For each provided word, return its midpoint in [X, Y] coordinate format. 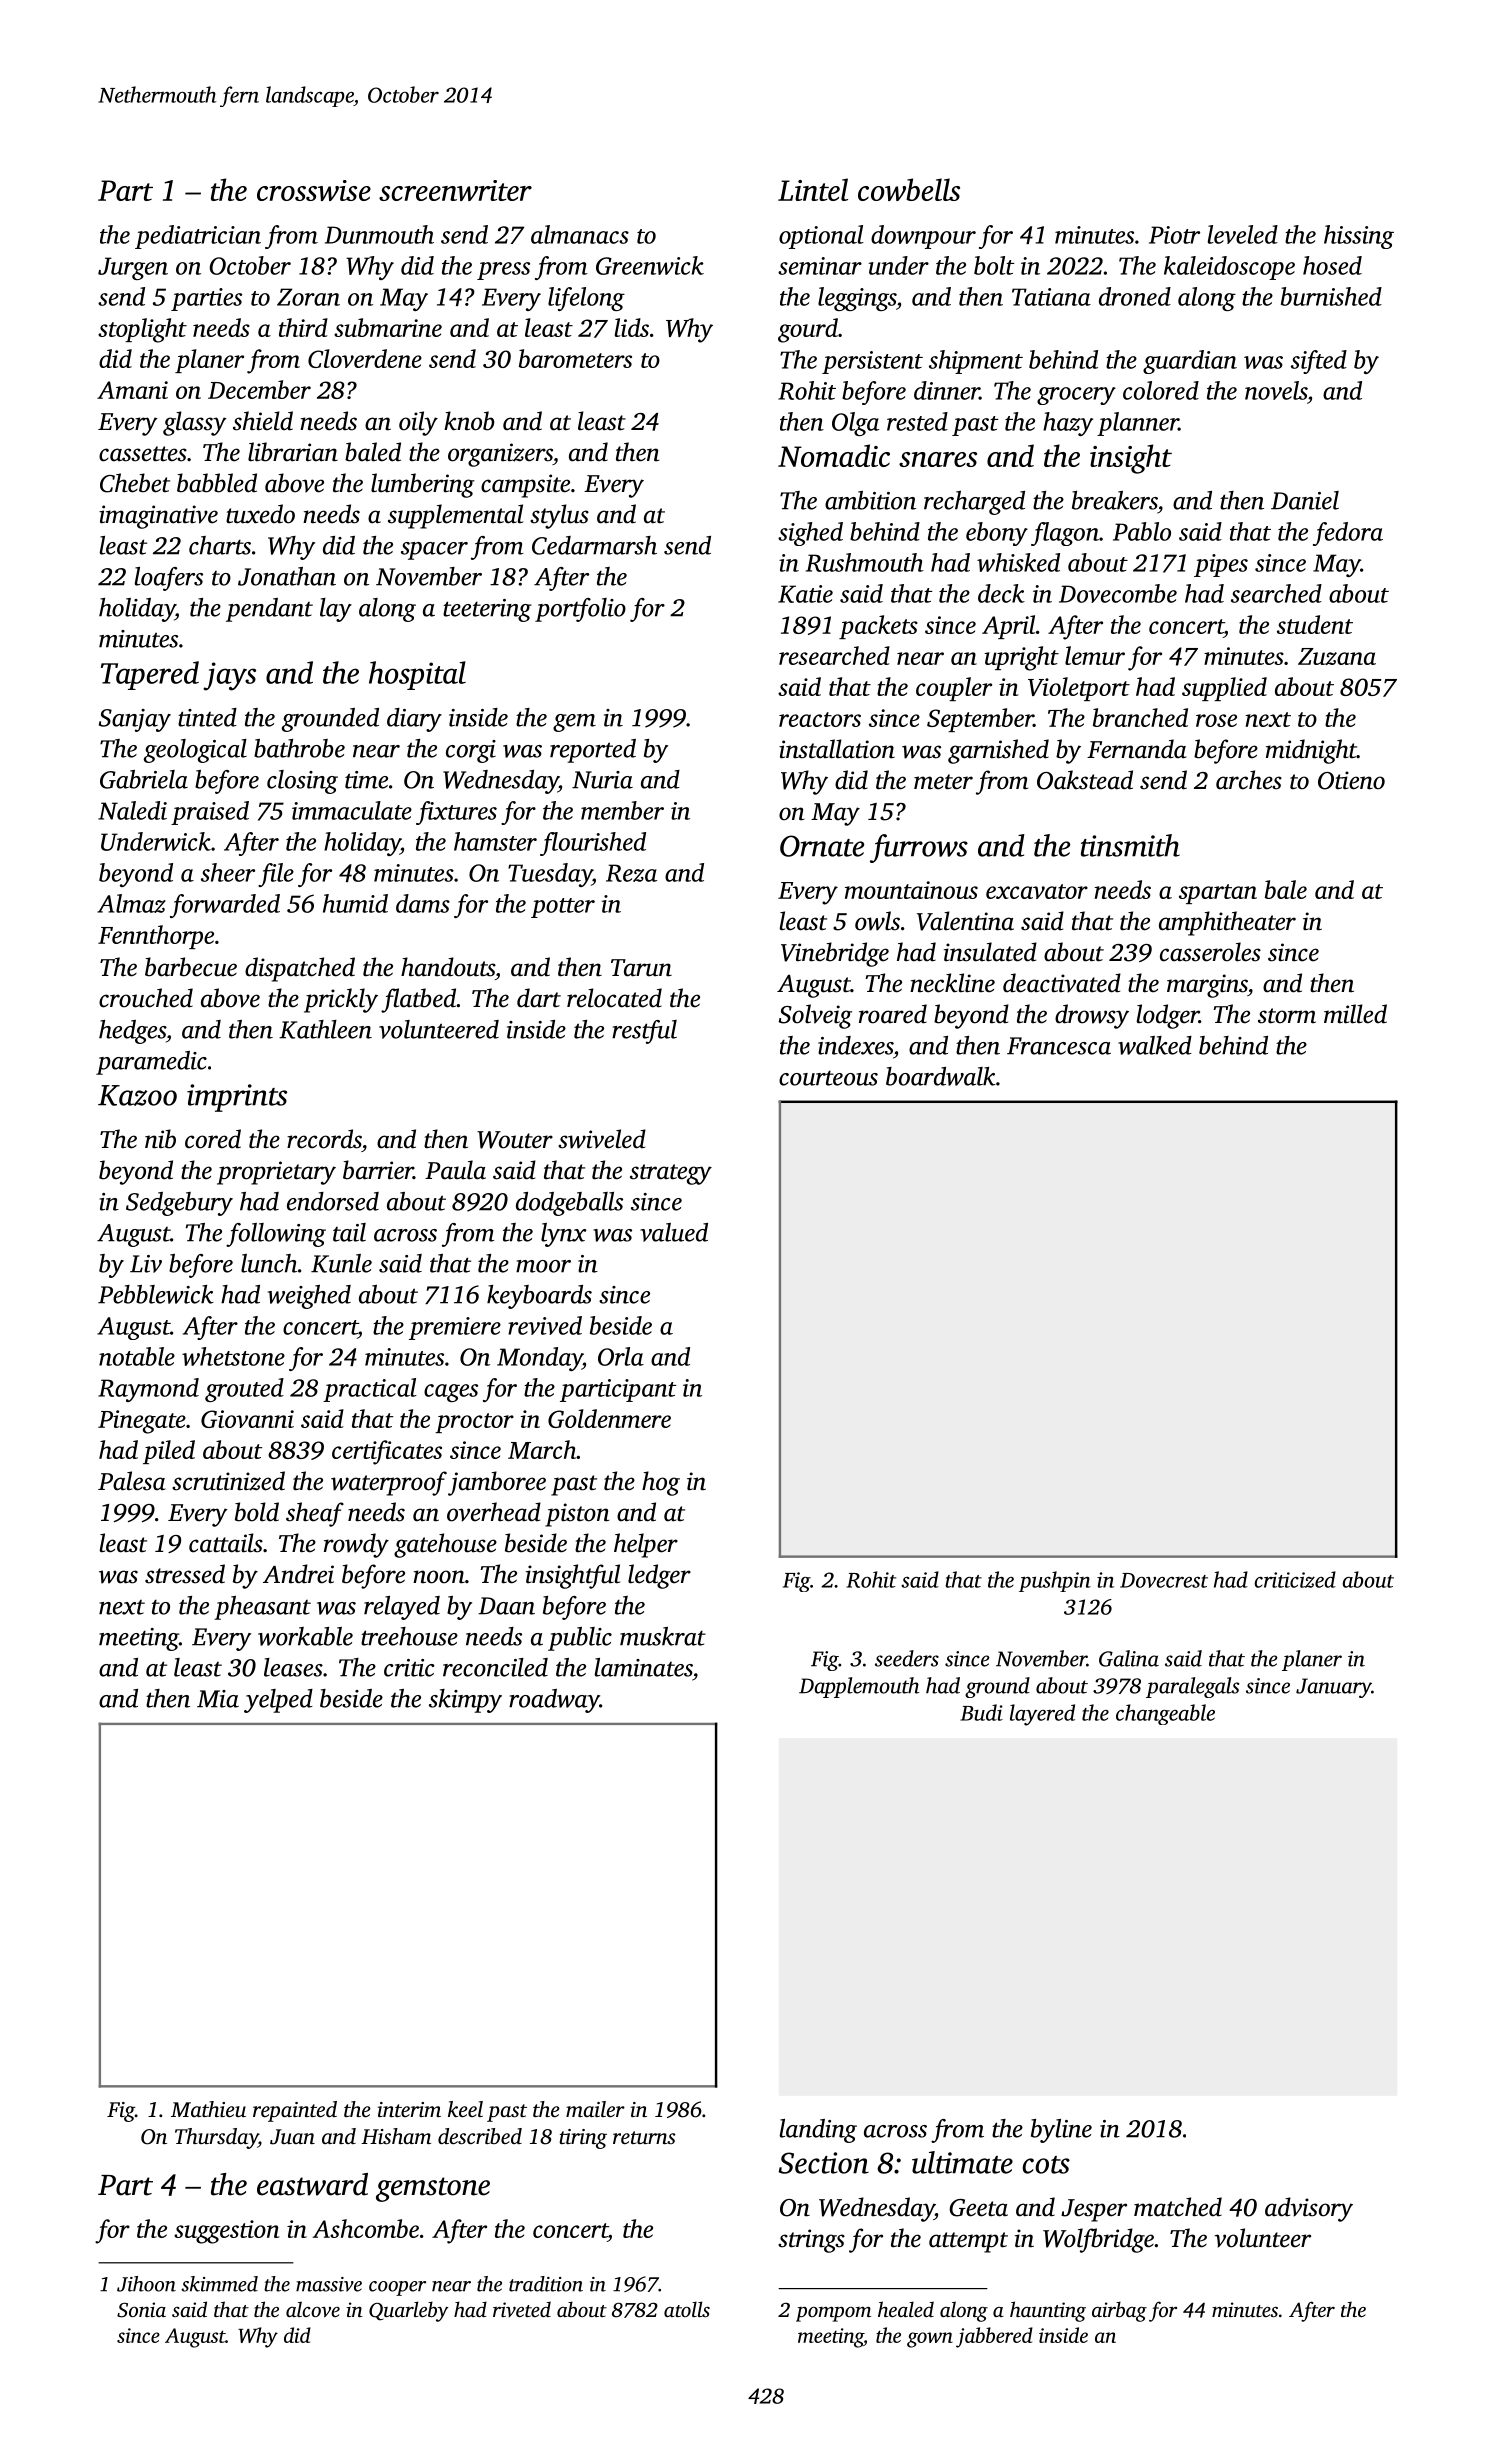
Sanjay [135, 720]
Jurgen [133, 268]
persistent [872, 362]
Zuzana [1337, 656]
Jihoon [146, 2284]
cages [451, 1393]
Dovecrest [1164, 1580]
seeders [907, 1658]
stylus [559, 516]
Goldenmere [609, 1418]
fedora [1348, 534]
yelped [278, 1701]
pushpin [1055, 1581]
